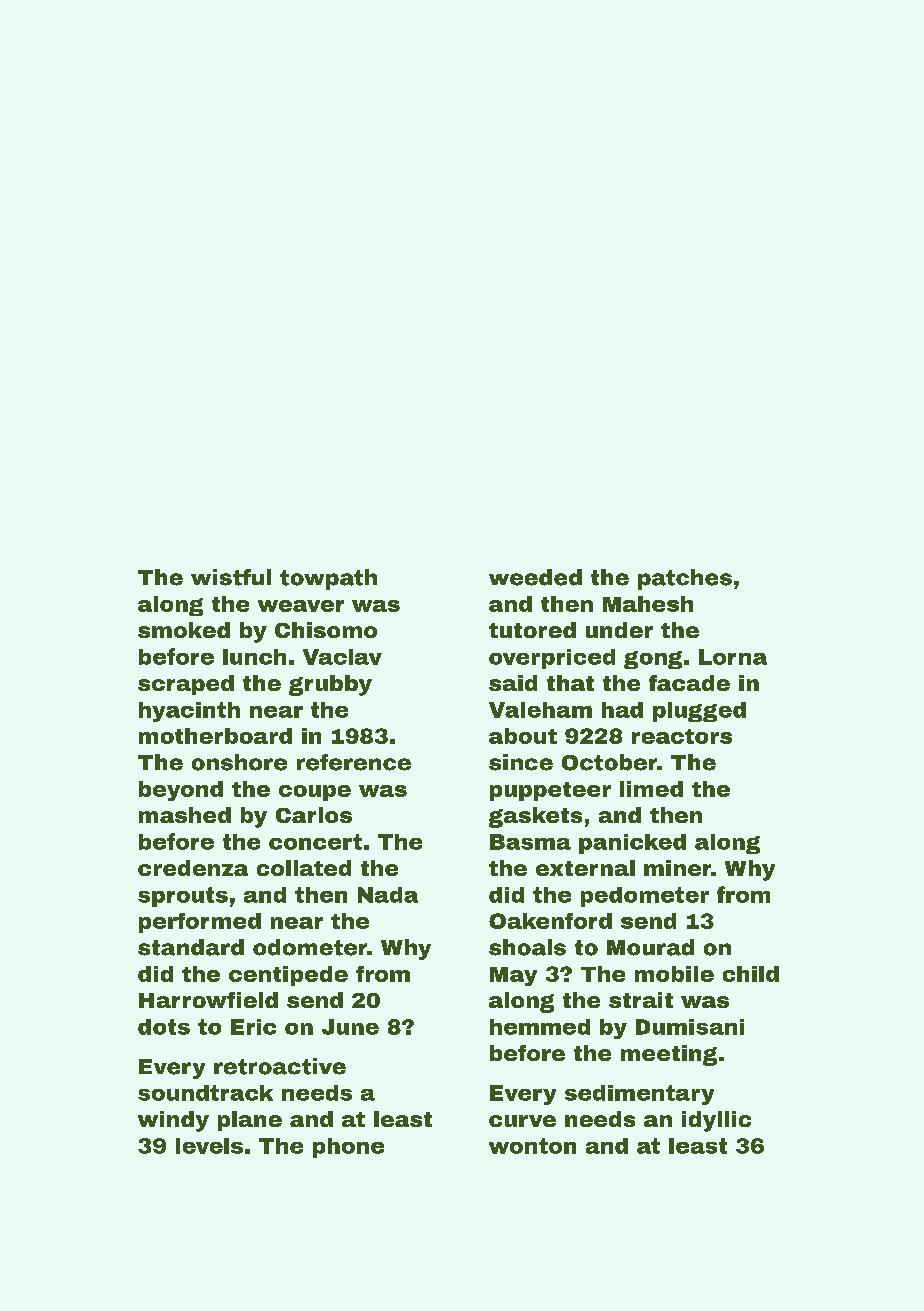  What do you see at coordinates (354, 762) in the screenshot?
I see `reference` at bounding box center [354, 762].
